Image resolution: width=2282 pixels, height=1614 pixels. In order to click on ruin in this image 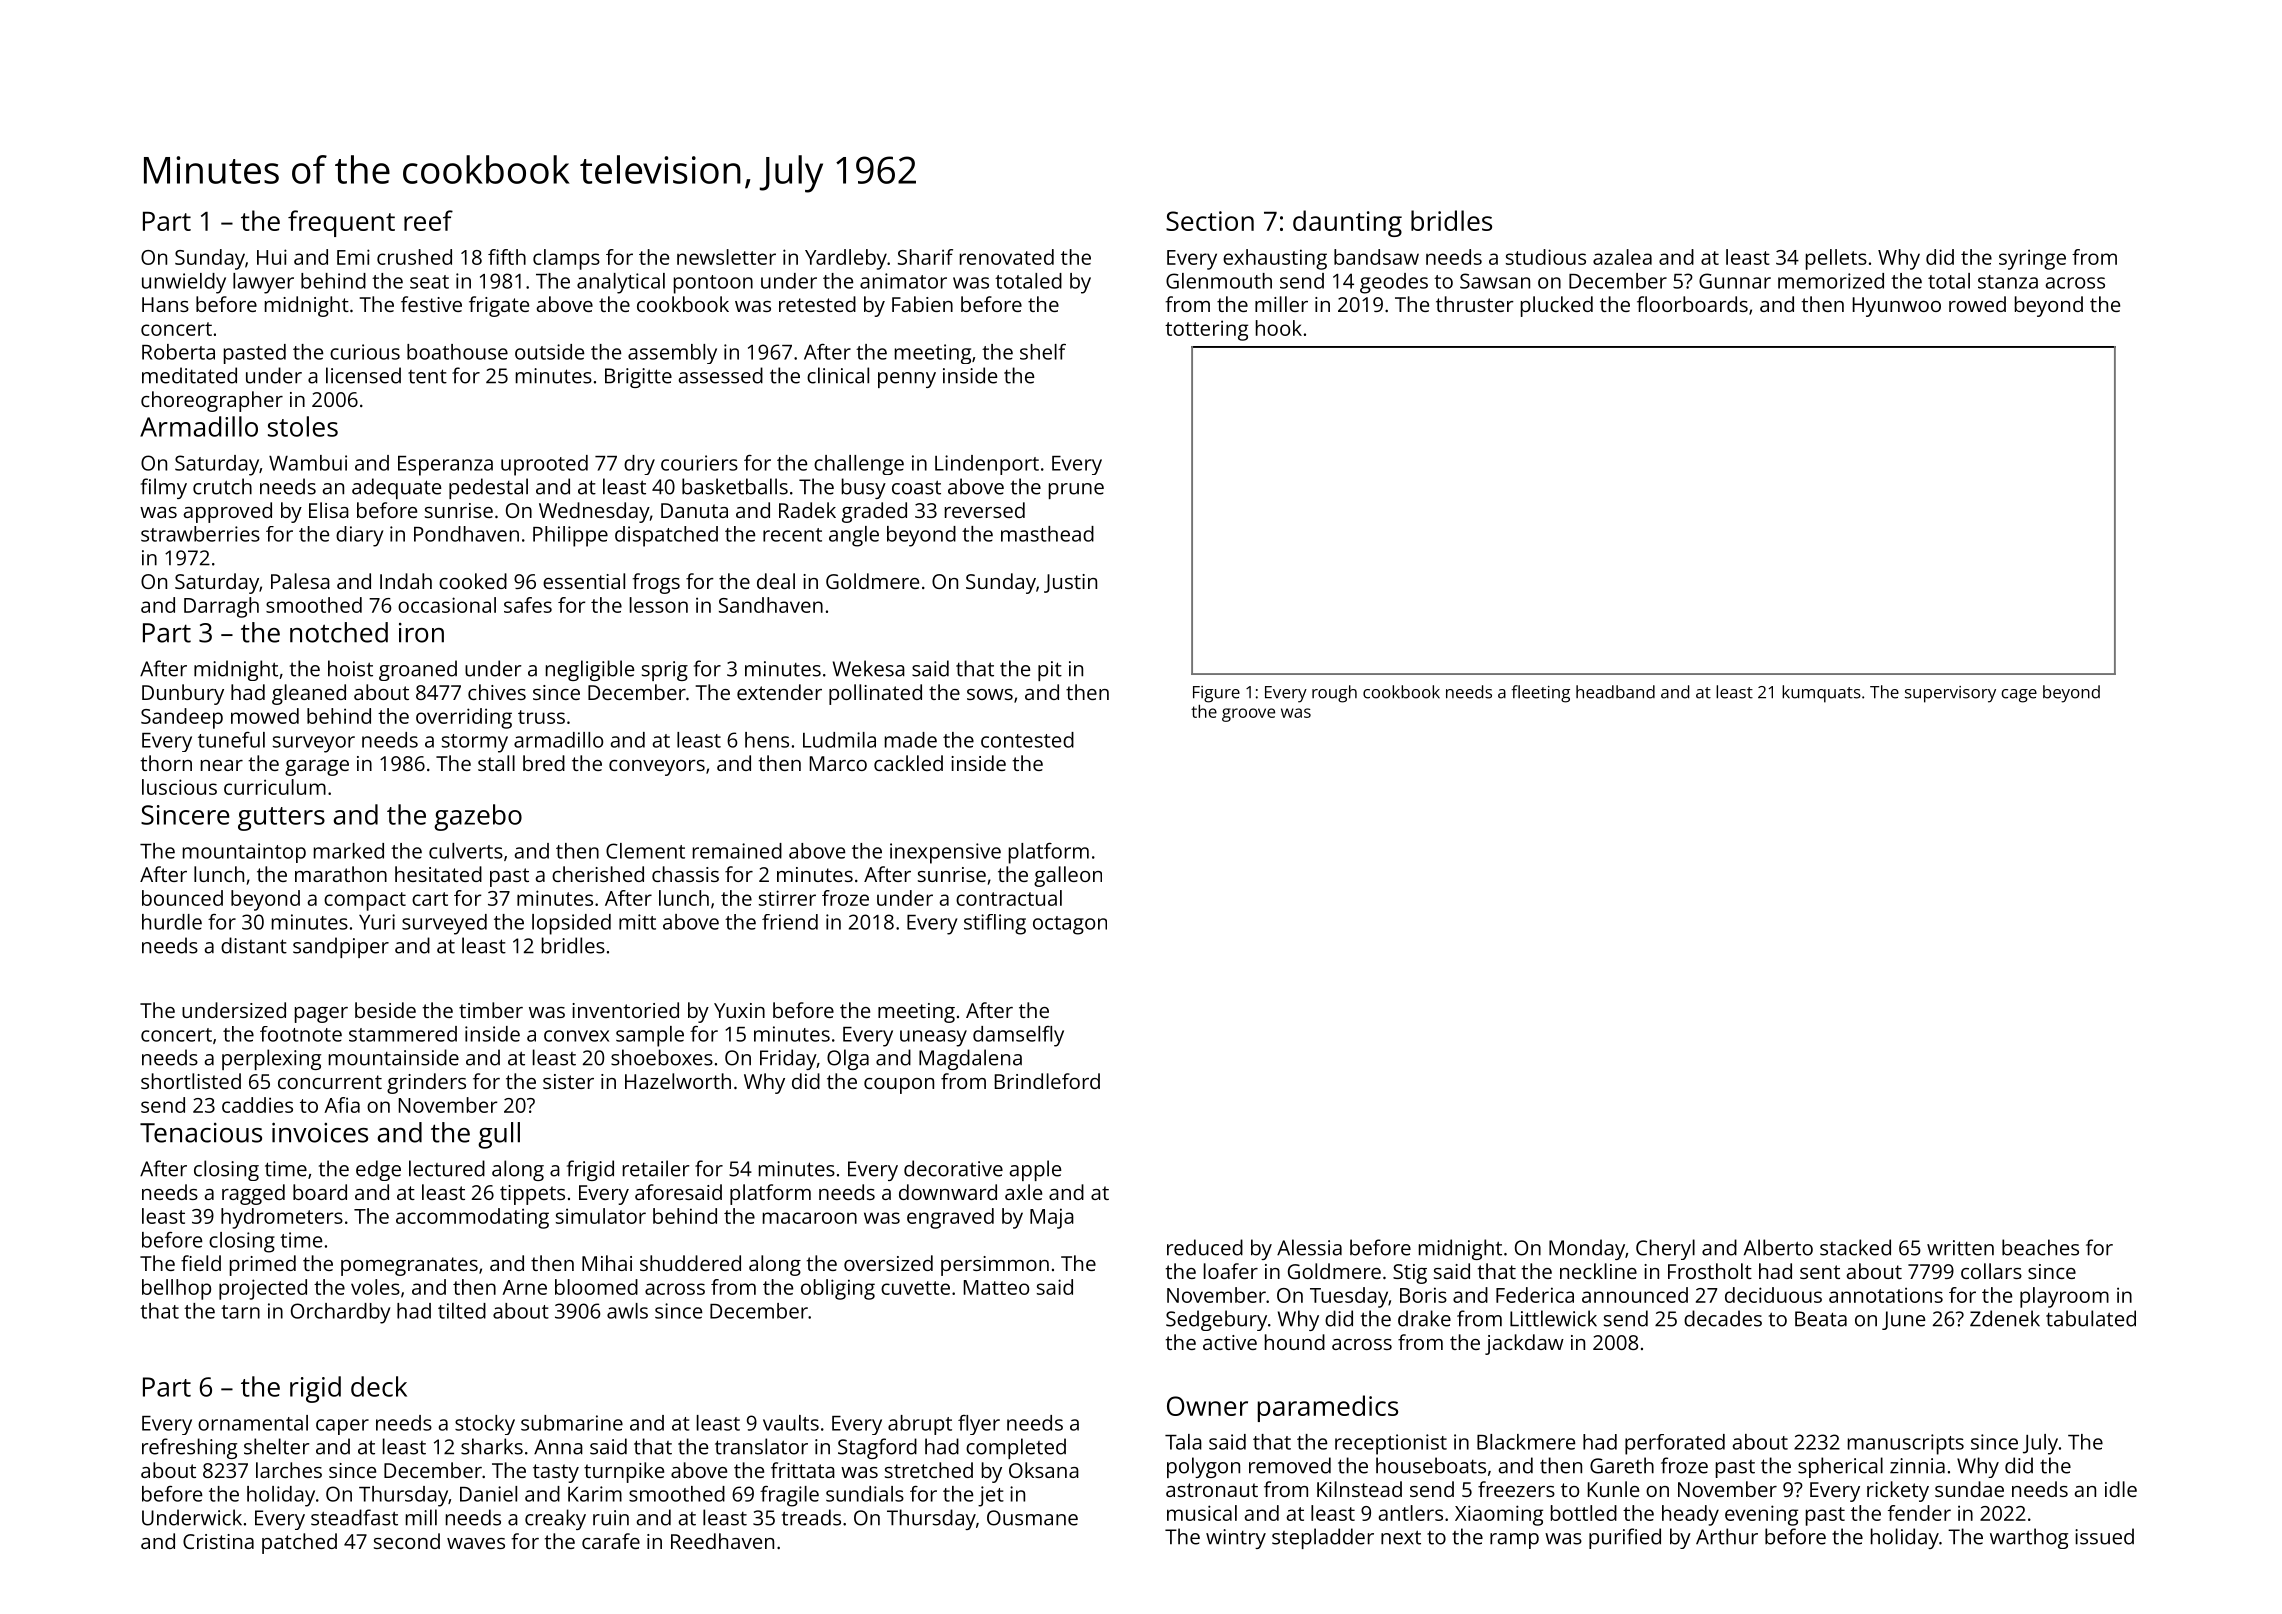, I will do `click(611, 1518)`.
